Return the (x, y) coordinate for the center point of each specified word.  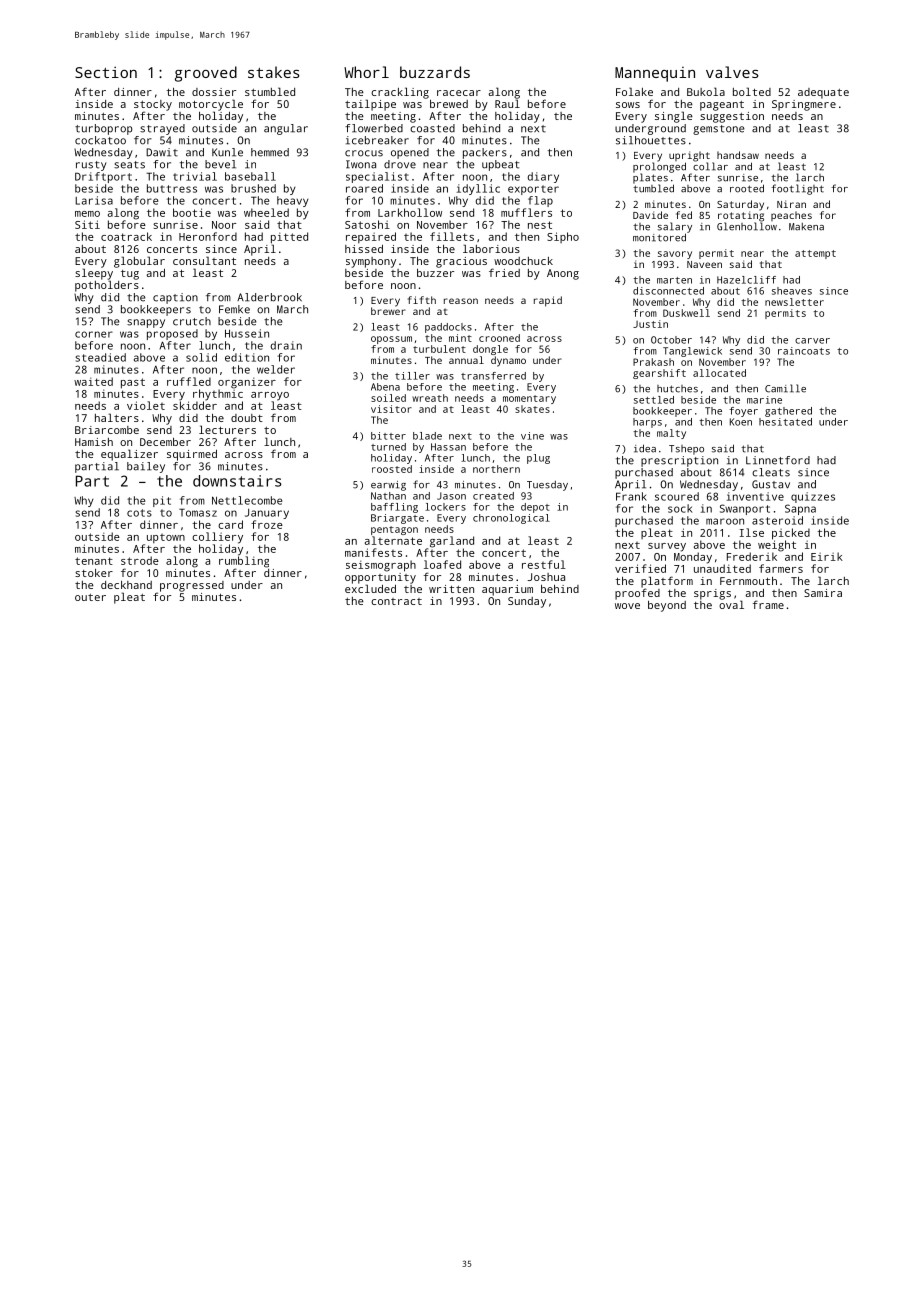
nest (540, 225)
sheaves (792, 291)
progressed (192, 586)
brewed (449, 104)
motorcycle (211, 105)
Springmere (804, 105)
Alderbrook (269, 297)
